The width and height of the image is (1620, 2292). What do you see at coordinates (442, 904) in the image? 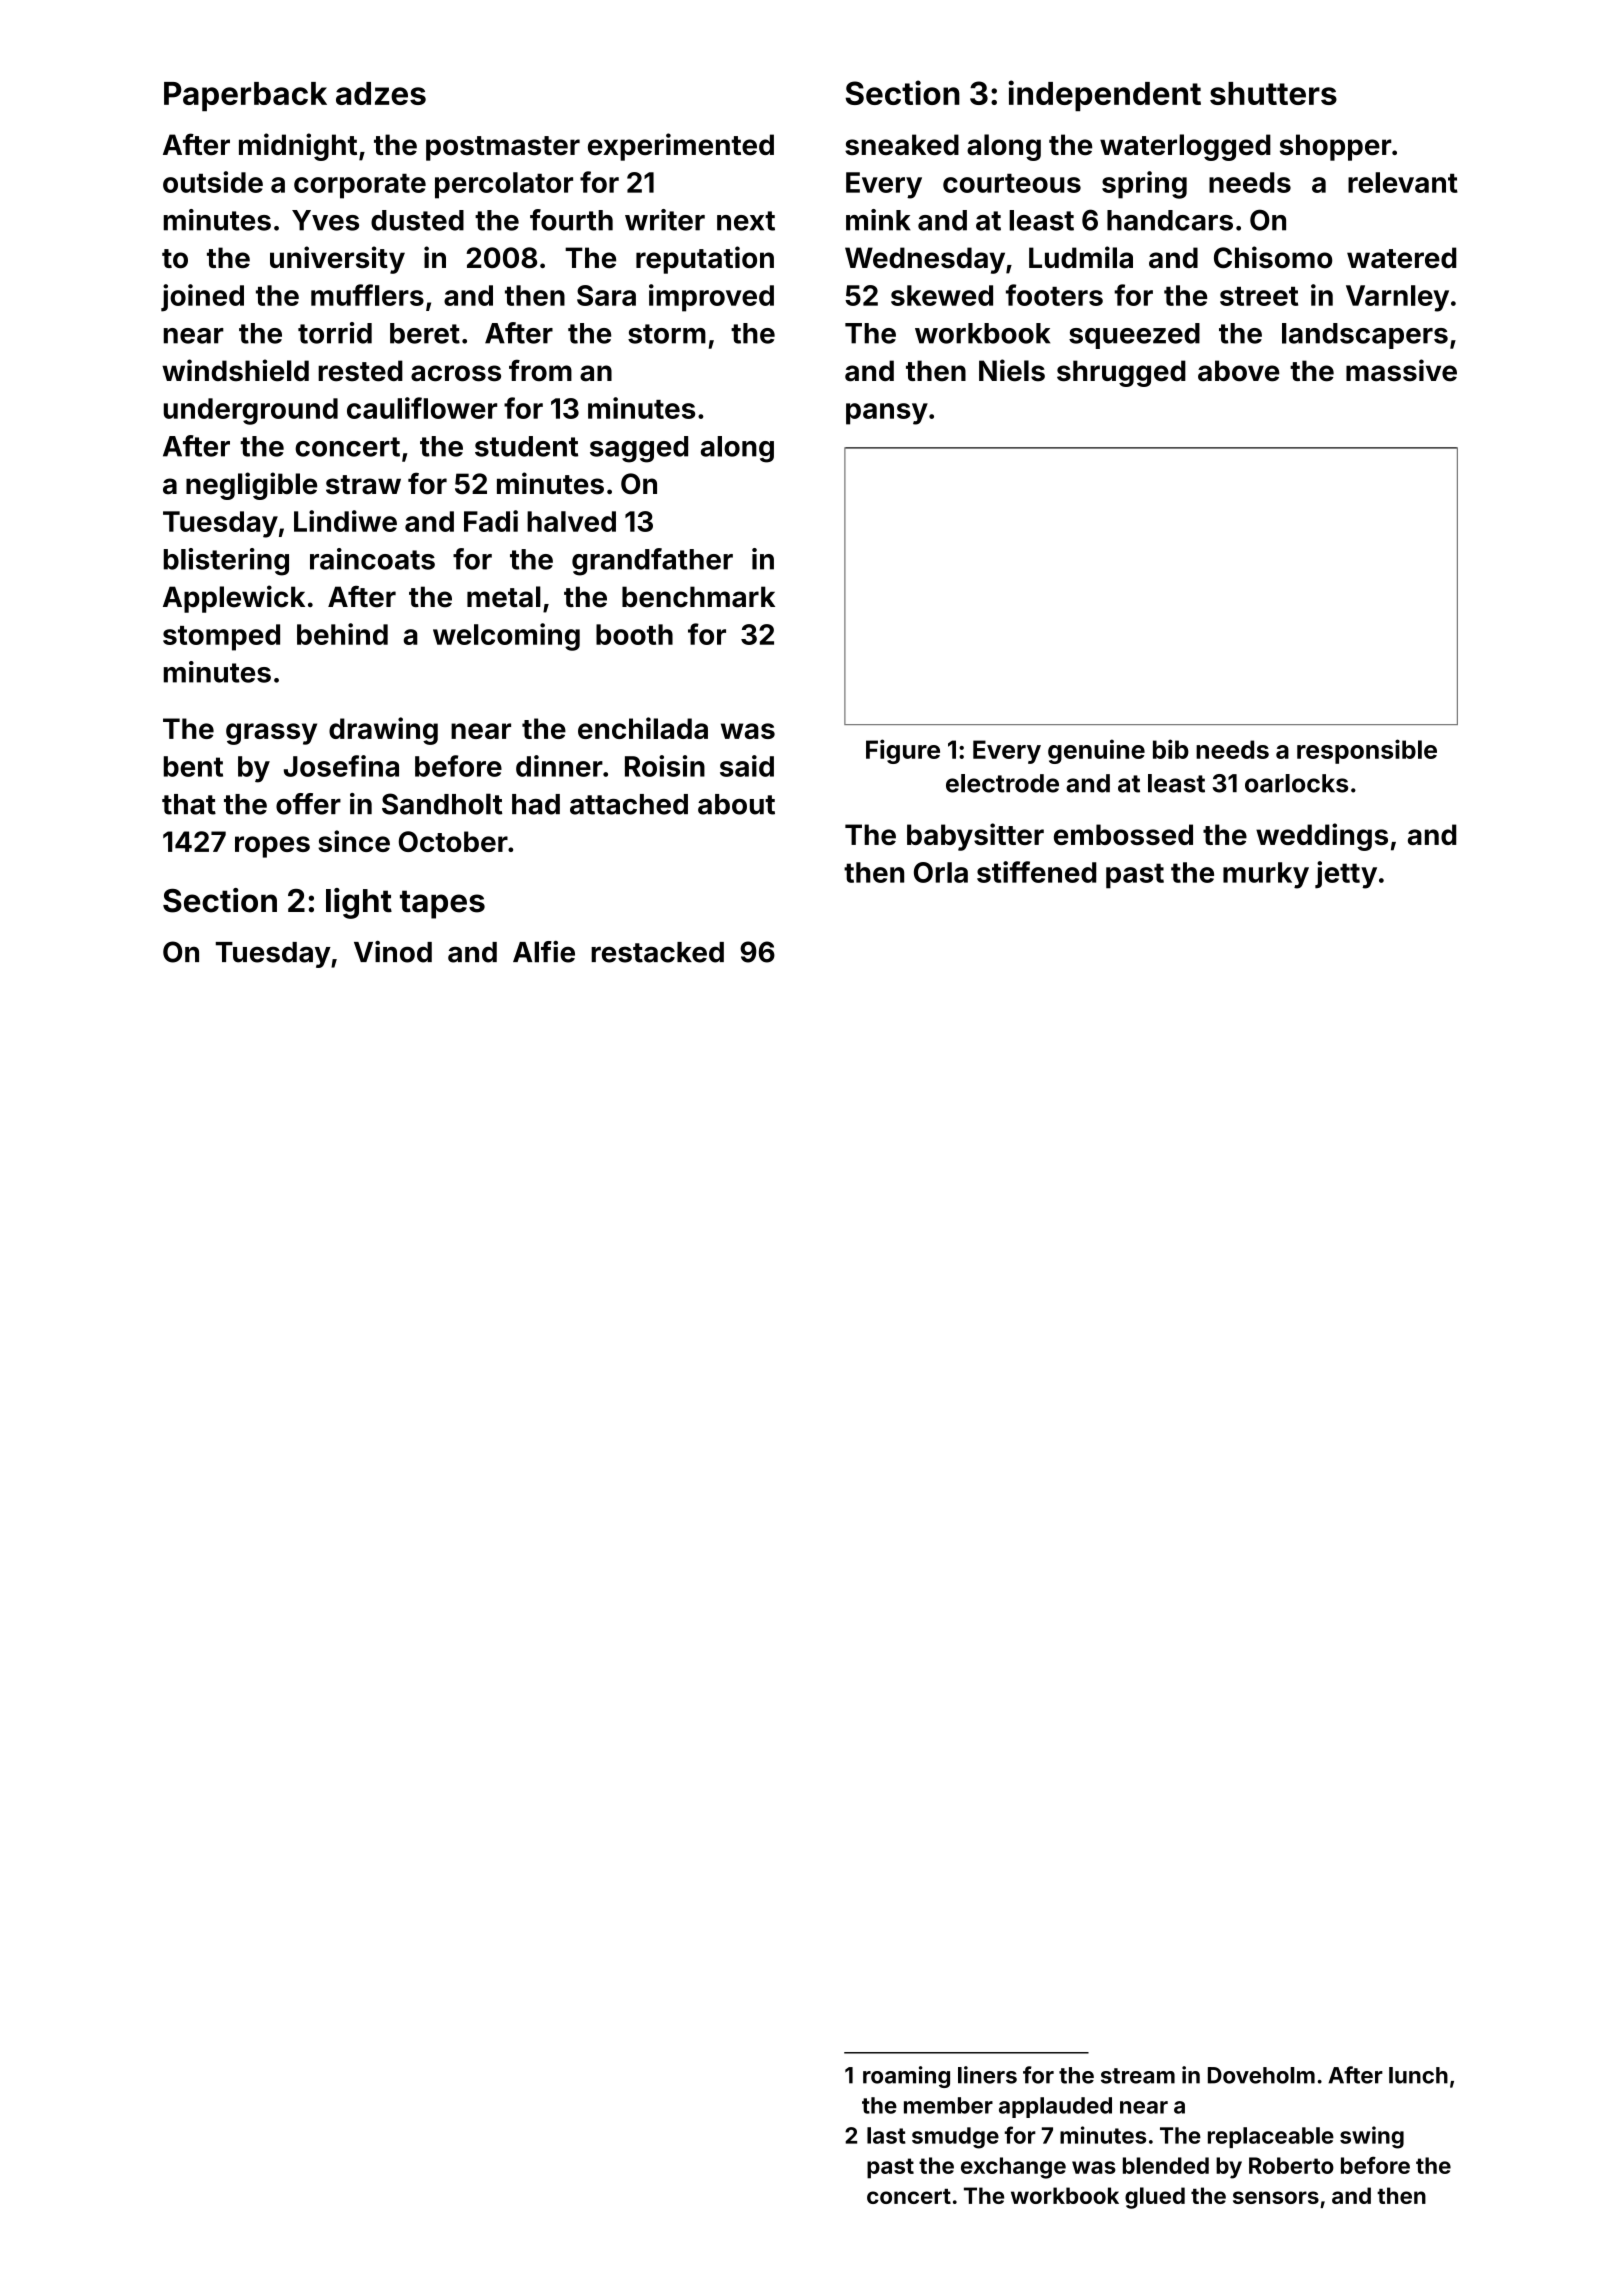
I see `tapes` at bounding box center [442, 904].
